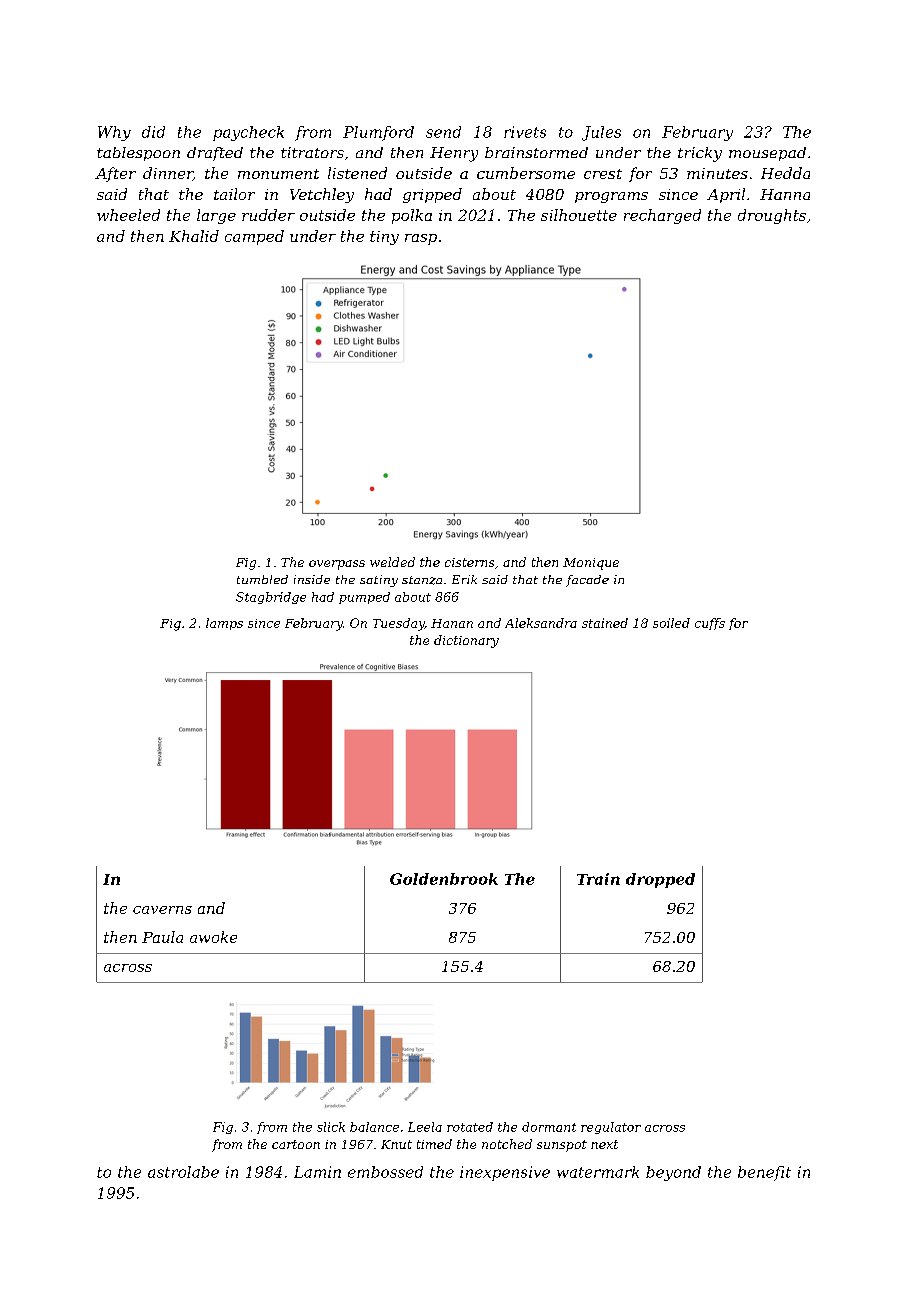  What do you see at coordinates (268, 215) in the screenshot?
I see `rudder` at bounding box center [268, 215].
